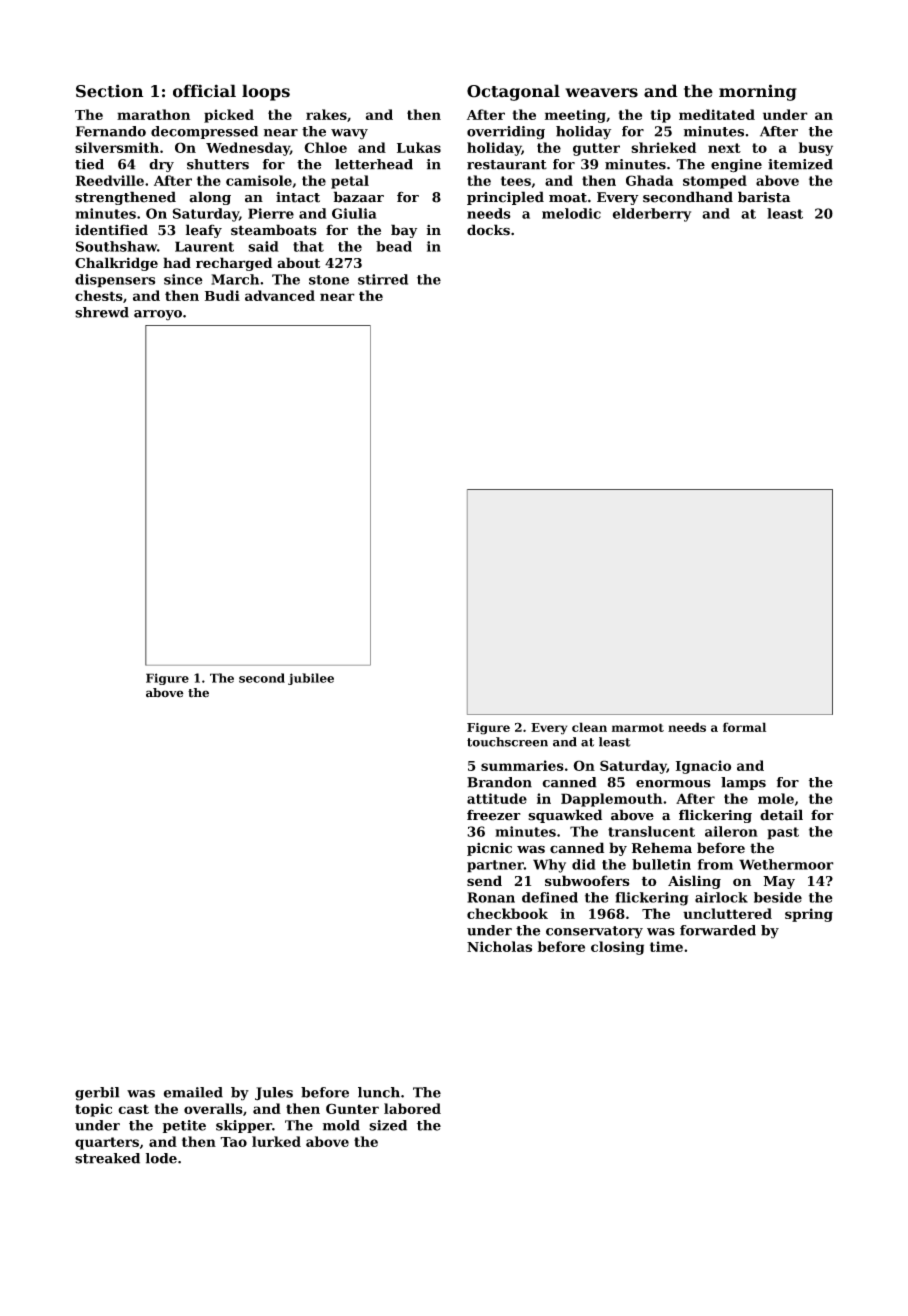 This screenshot has width=908, height=1316. Describe the element at coordinates (109, 91) in the screenshot. I see `Section` at that location.
